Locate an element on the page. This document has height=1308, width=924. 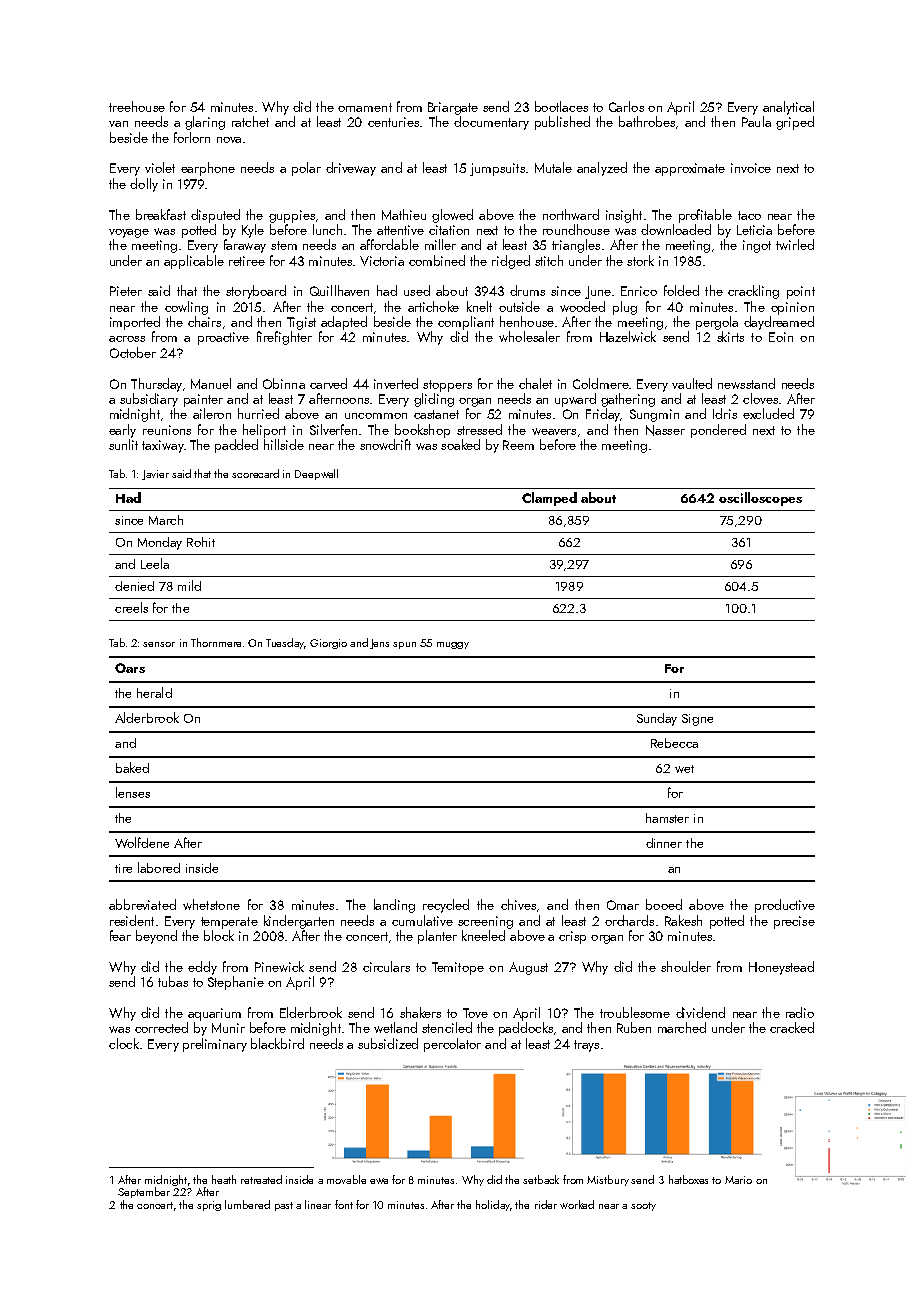
baked is located at coordinates (132, 767).
